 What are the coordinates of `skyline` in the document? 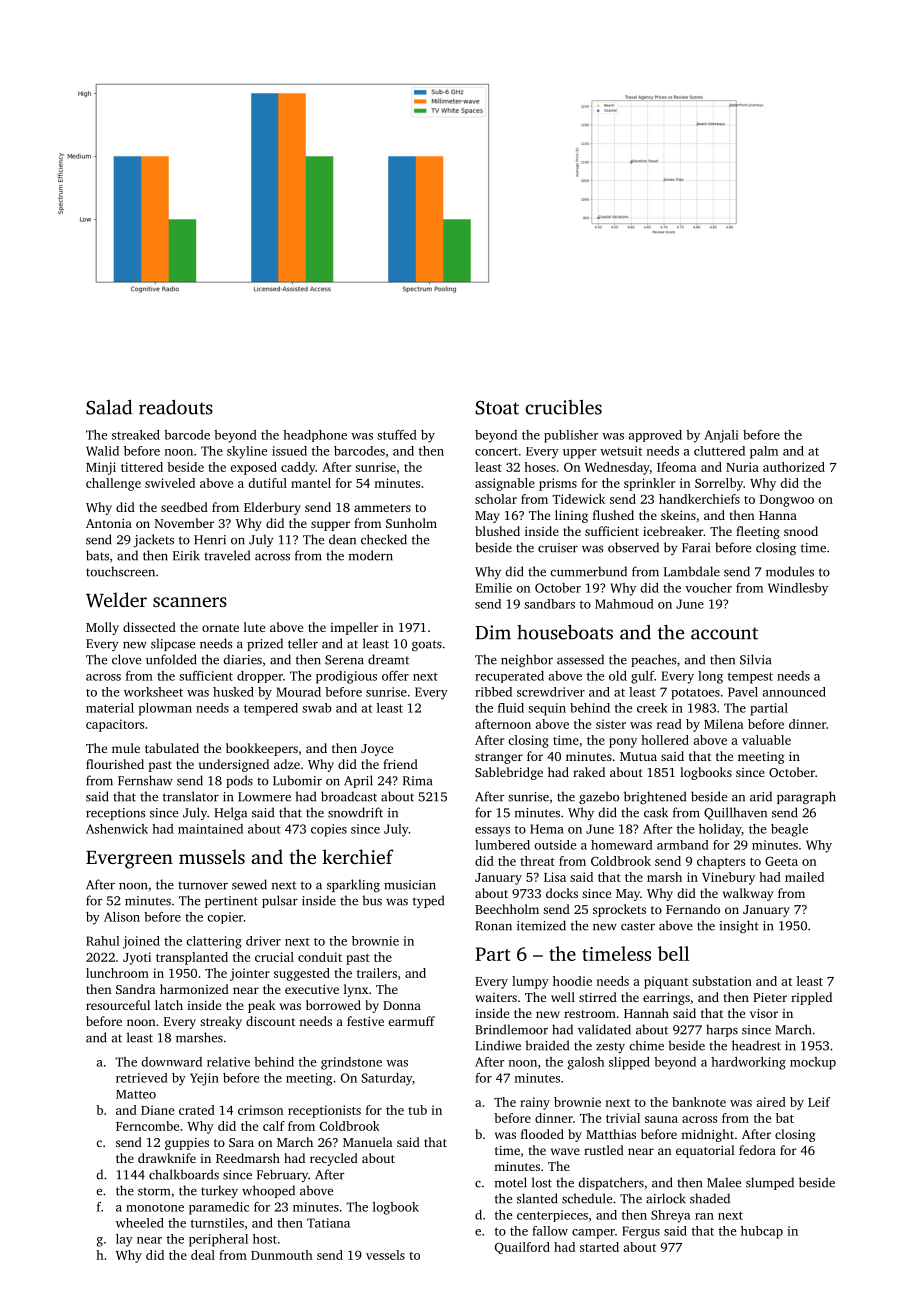 It's located at (247, 452).
